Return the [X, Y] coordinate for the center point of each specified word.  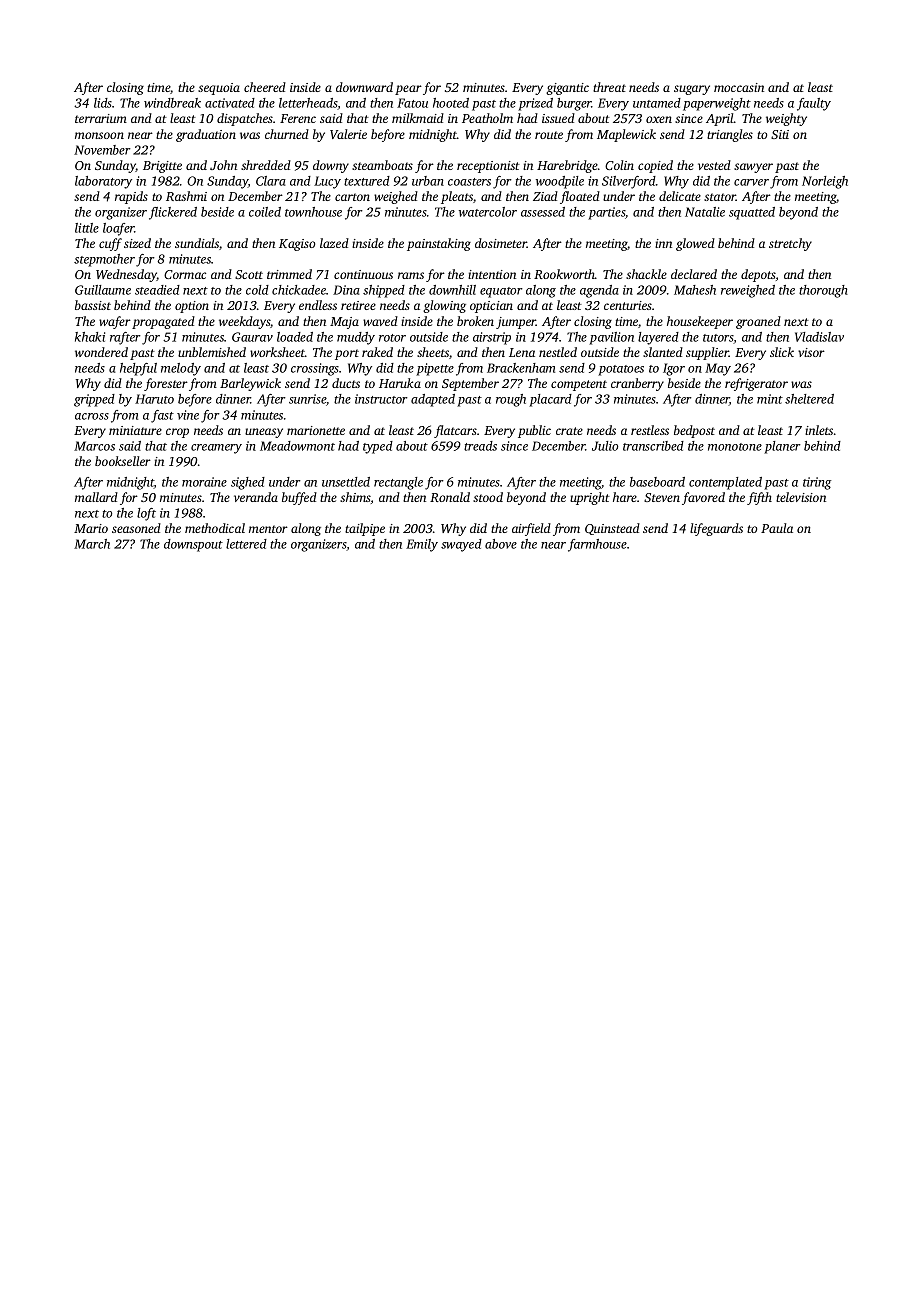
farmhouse [597, 545]
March [92, 544]
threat [609, 87]
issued [558, 118]
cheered [265, 87]
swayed [461, 545]
